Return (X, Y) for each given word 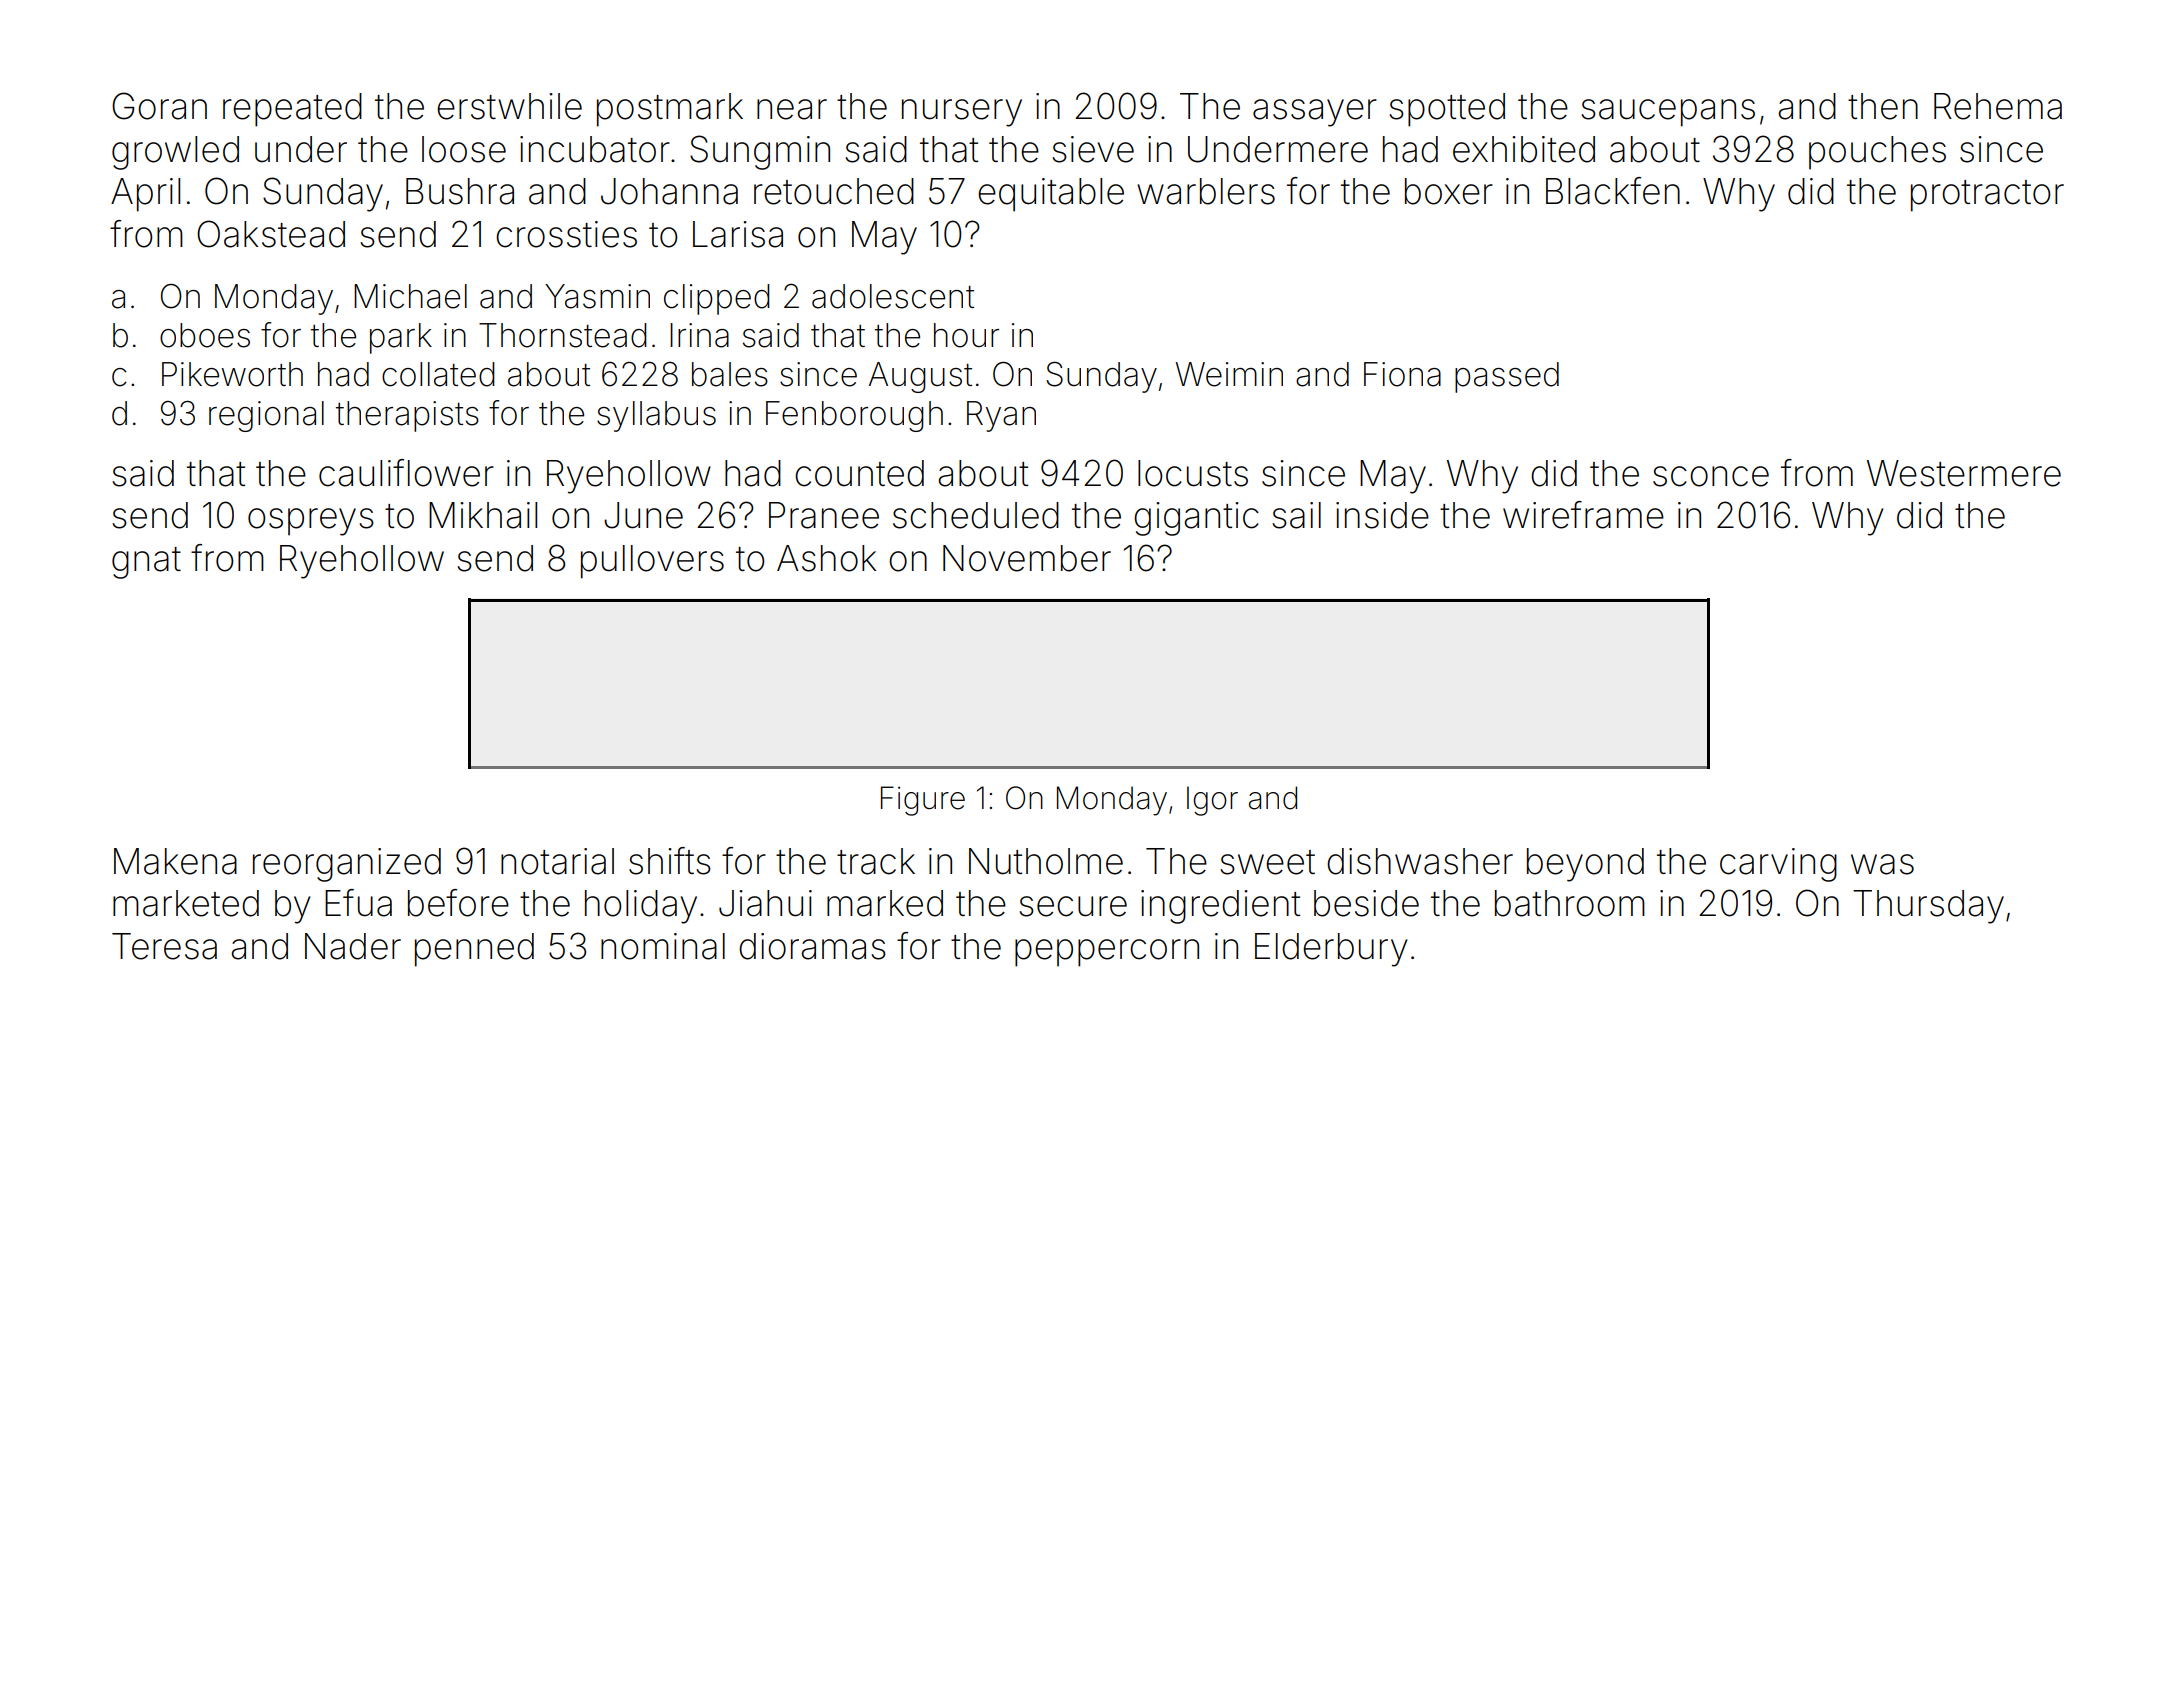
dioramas (812, 946)
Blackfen (1613, 191)
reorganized (347, 865)
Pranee (824, 515)
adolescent (893, 296)
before (458, 903)
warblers (1206, 191)
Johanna (669, 191)
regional (266, 416)
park (401, 338)
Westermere (1964, 473)
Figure (923, 801)
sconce (1711, 476)
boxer (1449, 191)
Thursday (1928, 907)
